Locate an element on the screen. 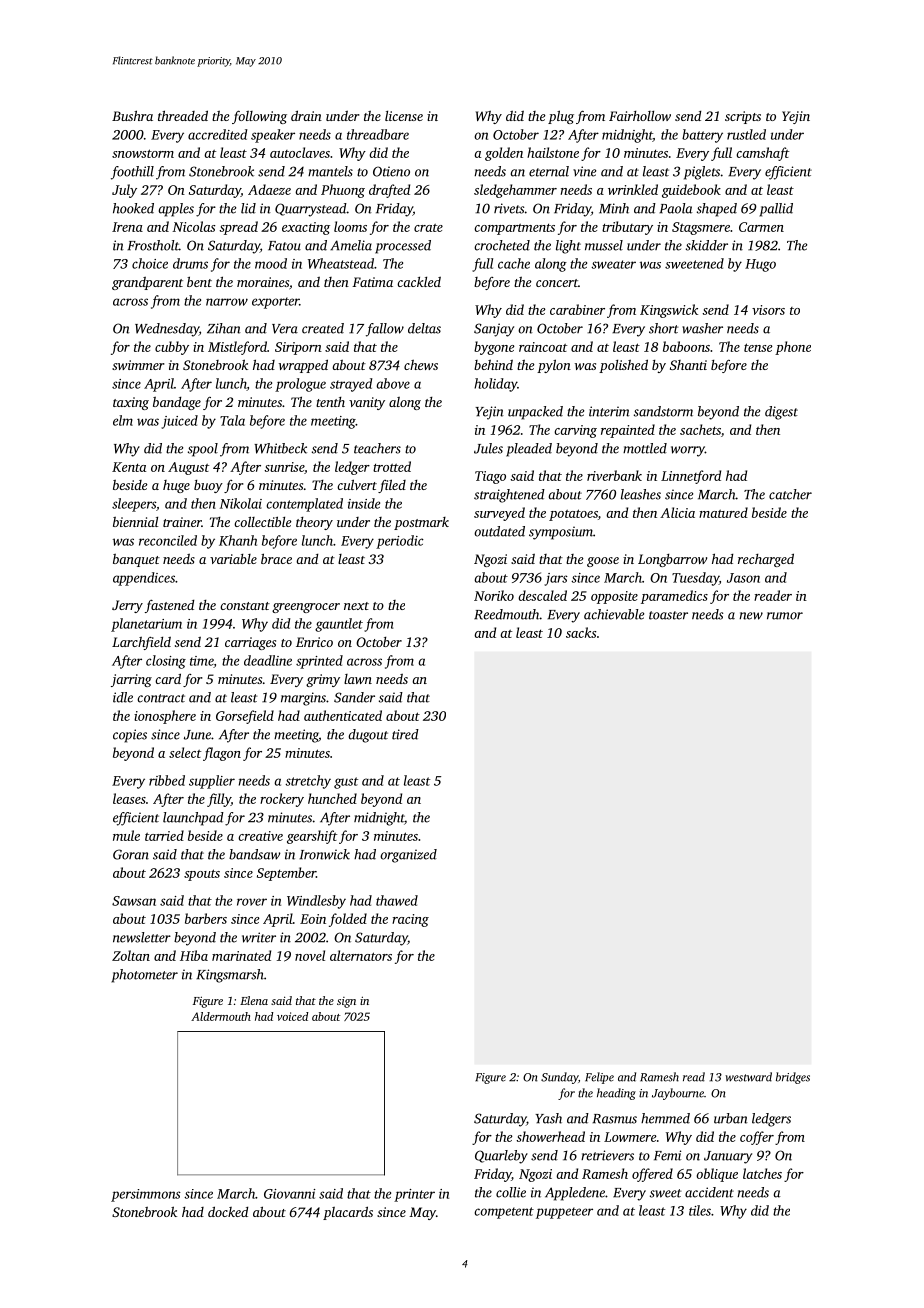 The height and width of the screenshot is (1308, 924). persimmons is located at coordinates (146, 1195).
